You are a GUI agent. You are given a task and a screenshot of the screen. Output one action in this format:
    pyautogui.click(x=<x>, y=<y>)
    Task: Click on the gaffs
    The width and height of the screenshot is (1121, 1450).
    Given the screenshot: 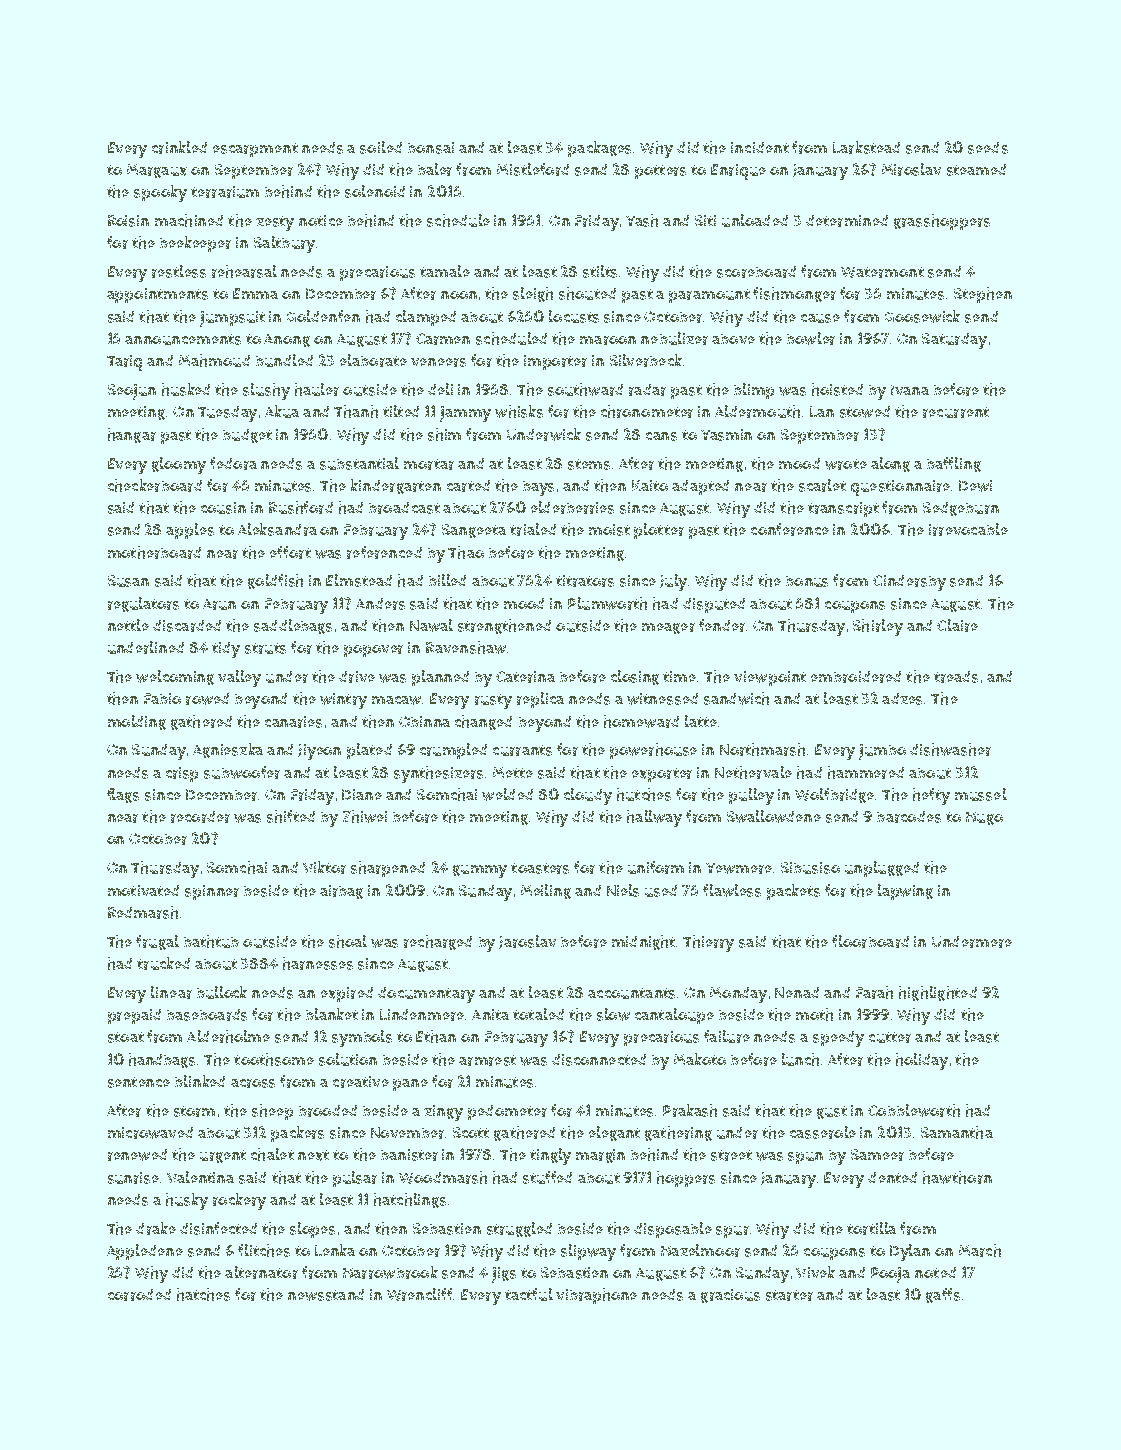 What is the action you would take?
    pyautogui.click(x=943, y=1295)
